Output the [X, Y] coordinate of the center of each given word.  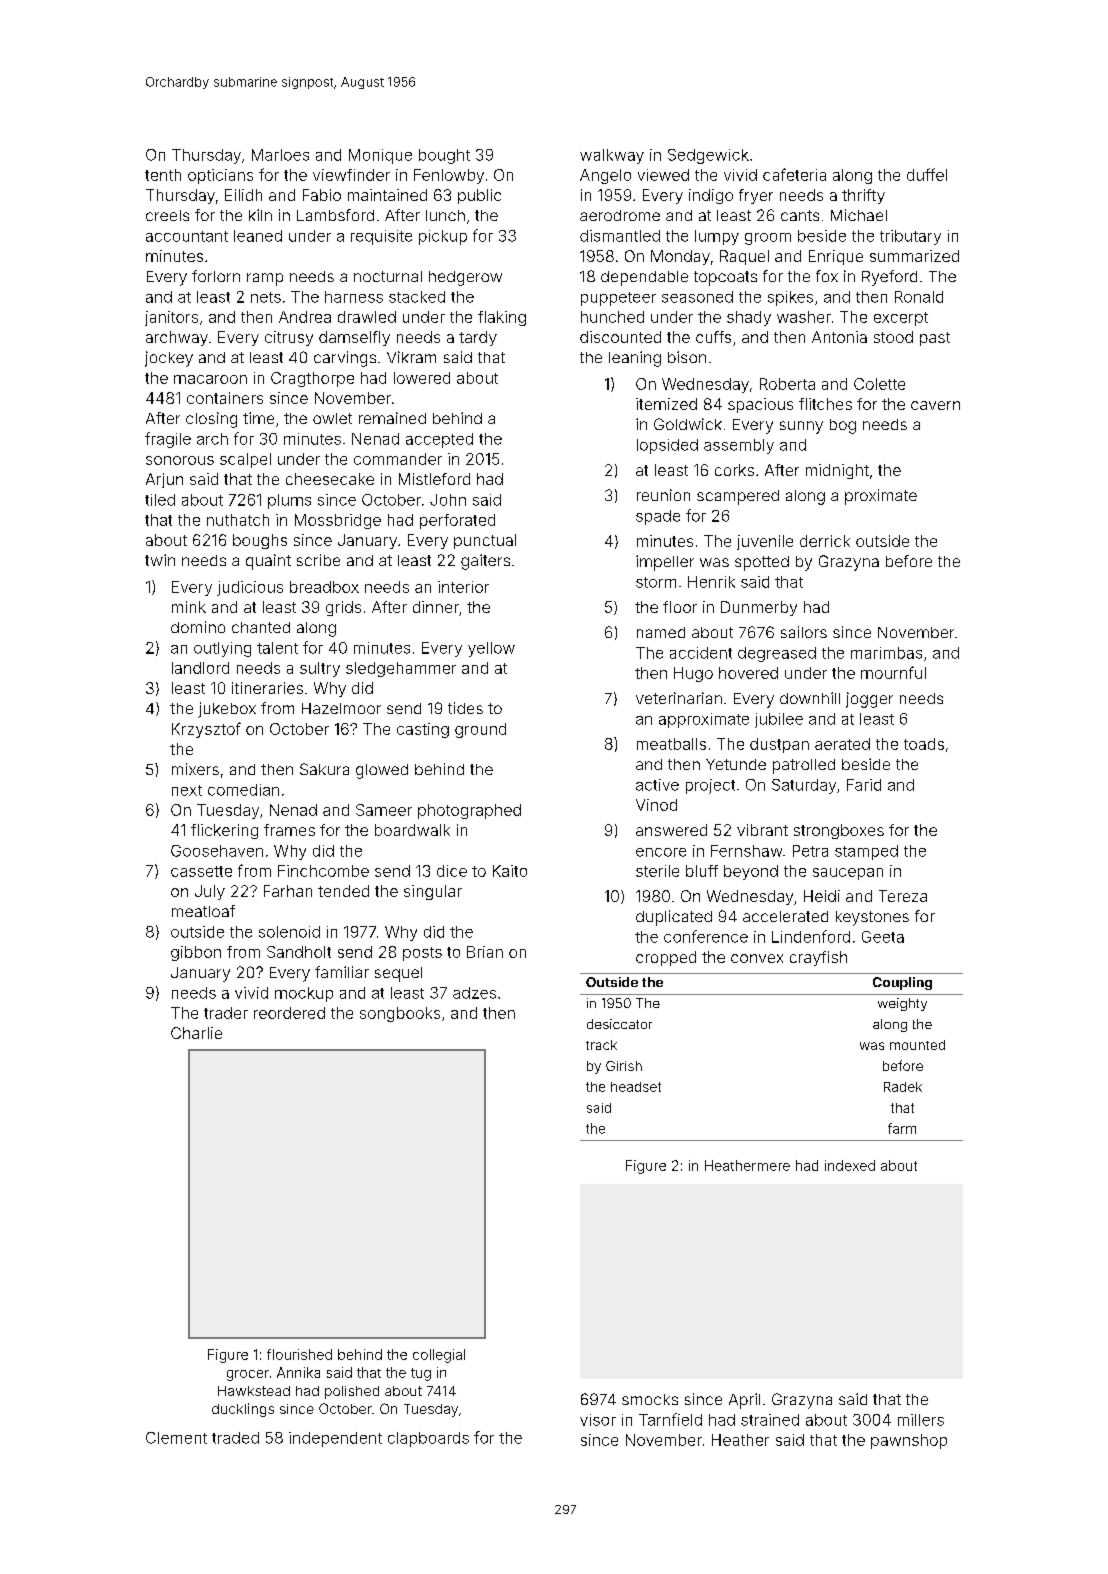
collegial [439, 1356]
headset [636, 1087]
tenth [163, 175]
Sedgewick [708, 156]
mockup [304, 994]
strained [770, 1420]
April [744, 1401]
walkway [612, 156]
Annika [298, 1372]
